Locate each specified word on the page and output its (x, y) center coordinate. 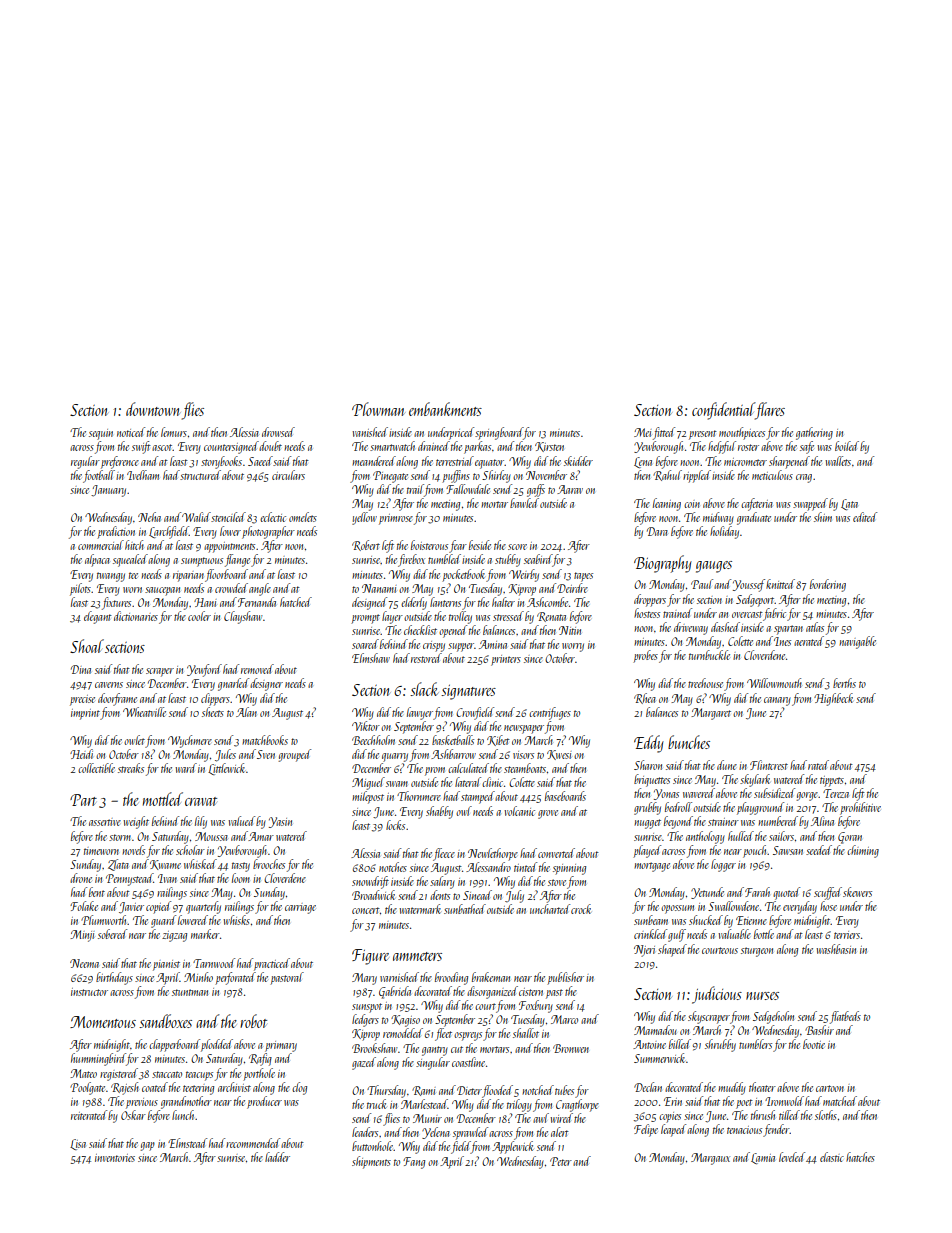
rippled (697, 476)
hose (828, 906)
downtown (152, 409)
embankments (445, 409)
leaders (365, 1132)
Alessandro (488, 867)
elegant (98, 617)
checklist (420, 630)
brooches (269, 864)
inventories (115, 1158)
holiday (724, 532)
